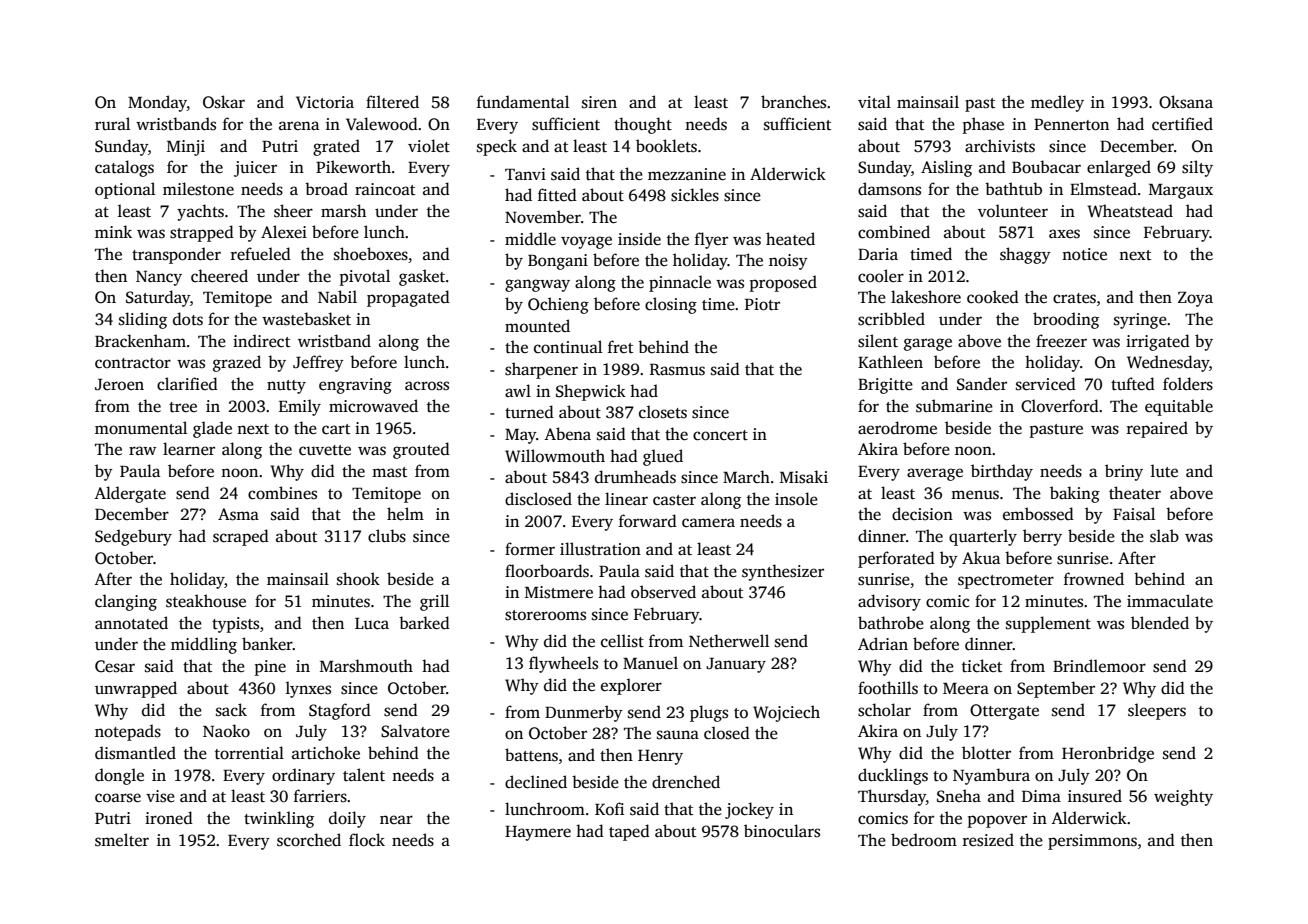  I want to click on cooler, so click(881, 276).
